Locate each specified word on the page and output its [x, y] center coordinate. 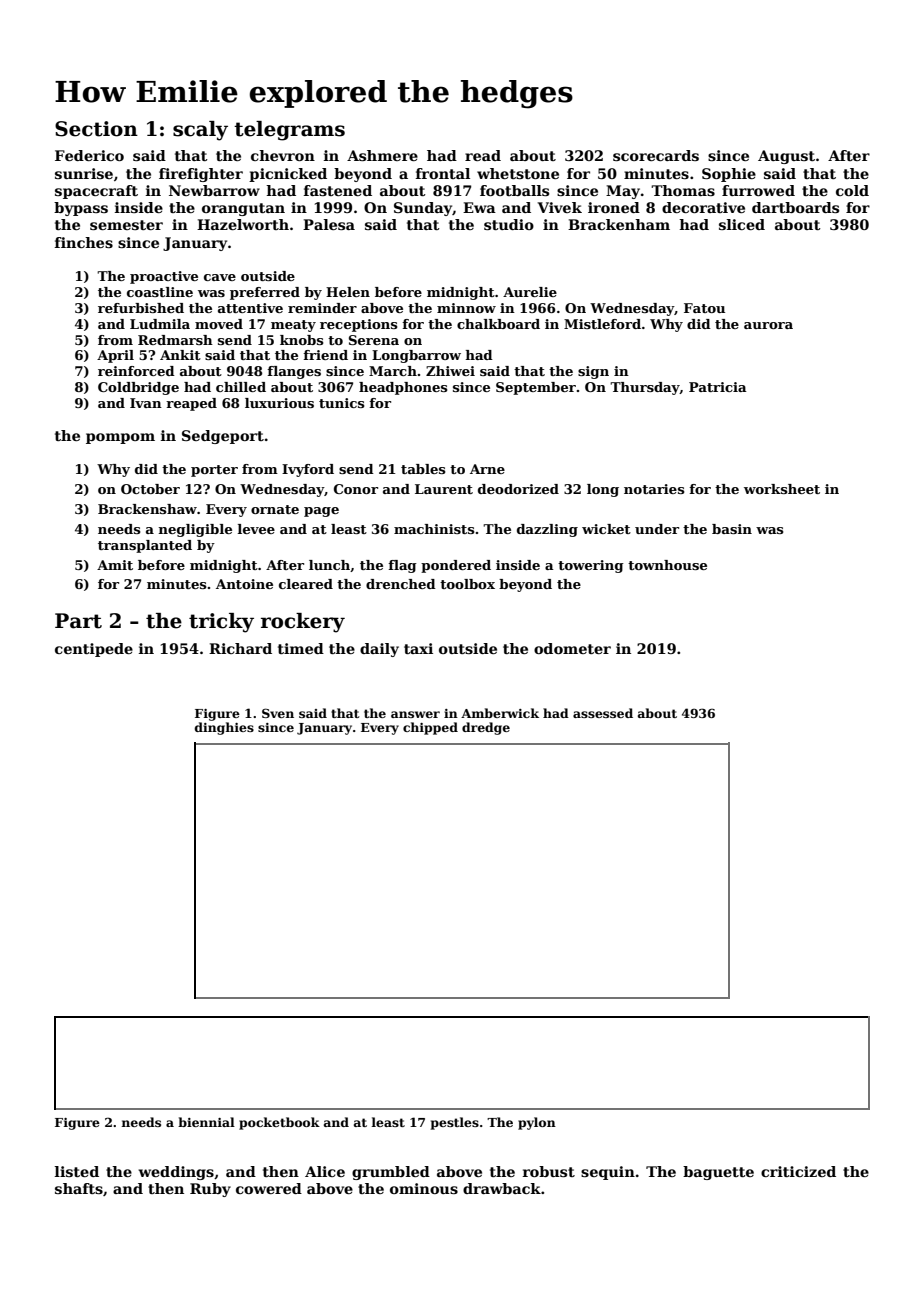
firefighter [201, 175]
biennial [206, 1122]
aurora [768, 325]
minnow [466, 308]
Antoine [244, 584]
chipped [430, 728]
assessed [603, 713]
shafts [79, 1188]
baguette [718, 1173]
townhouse [667, 565]
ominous [424, 1188]
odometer [572, 648]
